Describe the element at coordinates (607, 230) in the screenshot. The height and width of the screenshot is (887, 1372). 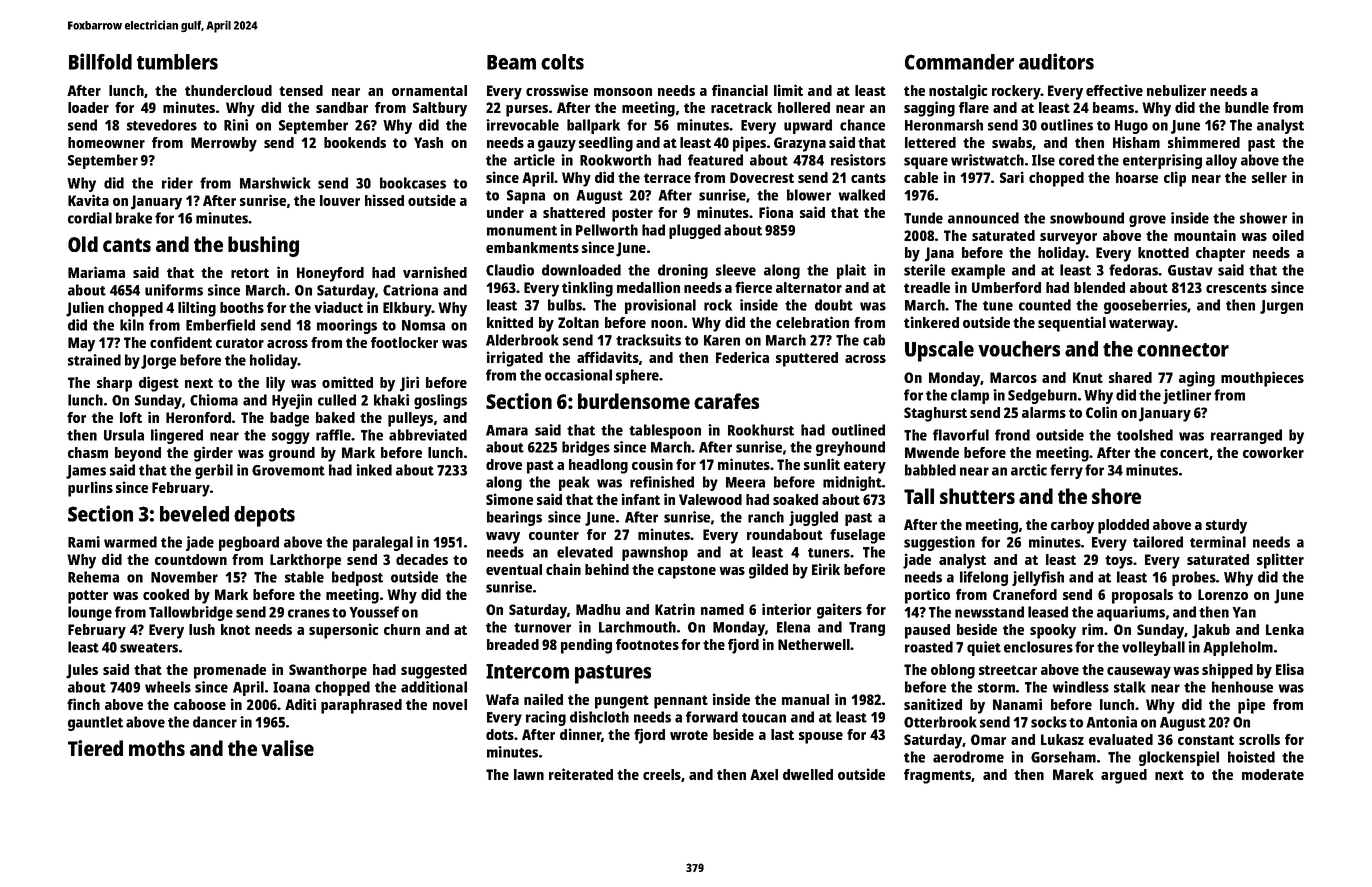
I see `Pellworth` at that location.
